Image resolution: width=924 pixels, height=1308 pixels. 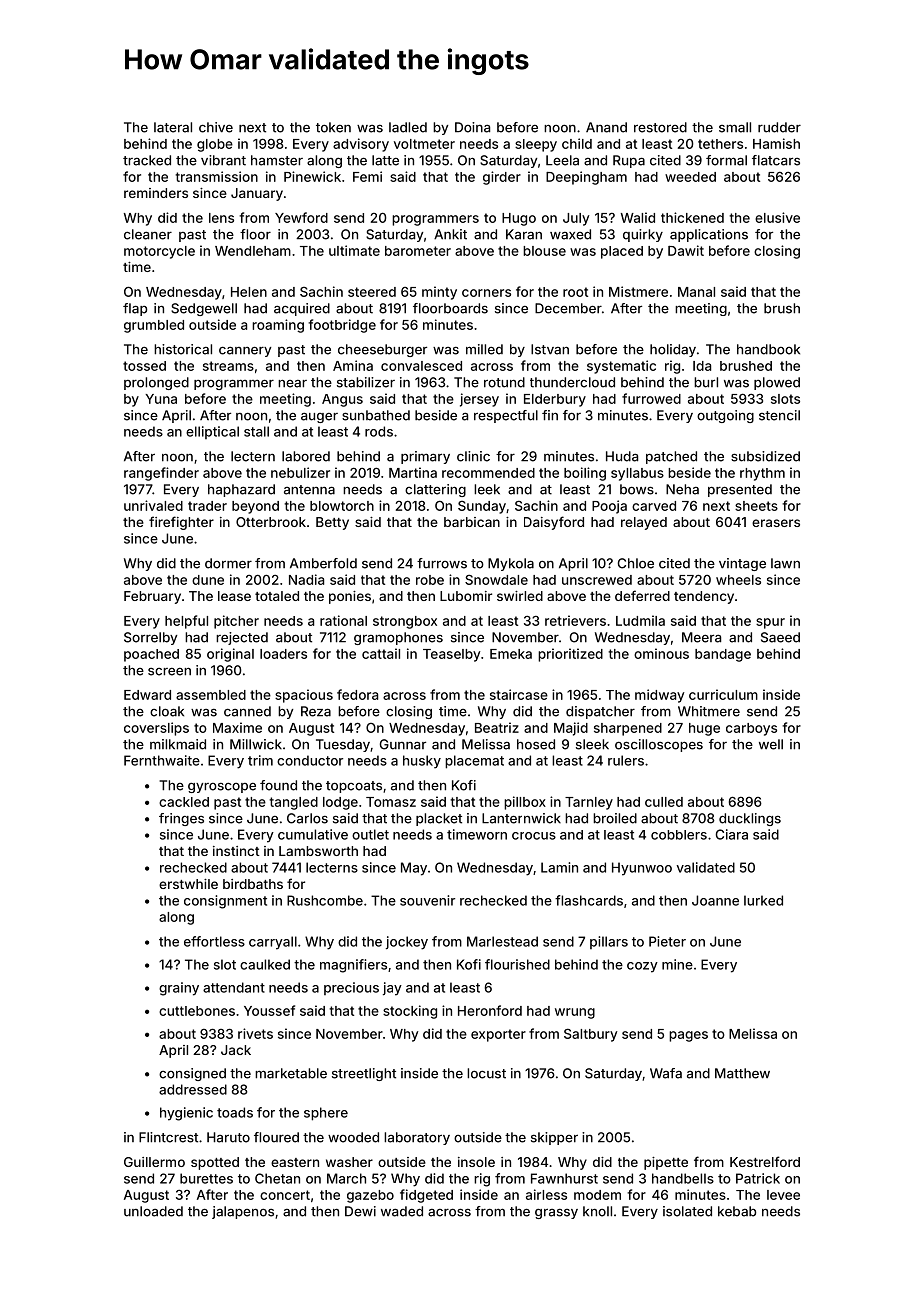 I want to click on voltmeter, so click(x=424, y=144).
